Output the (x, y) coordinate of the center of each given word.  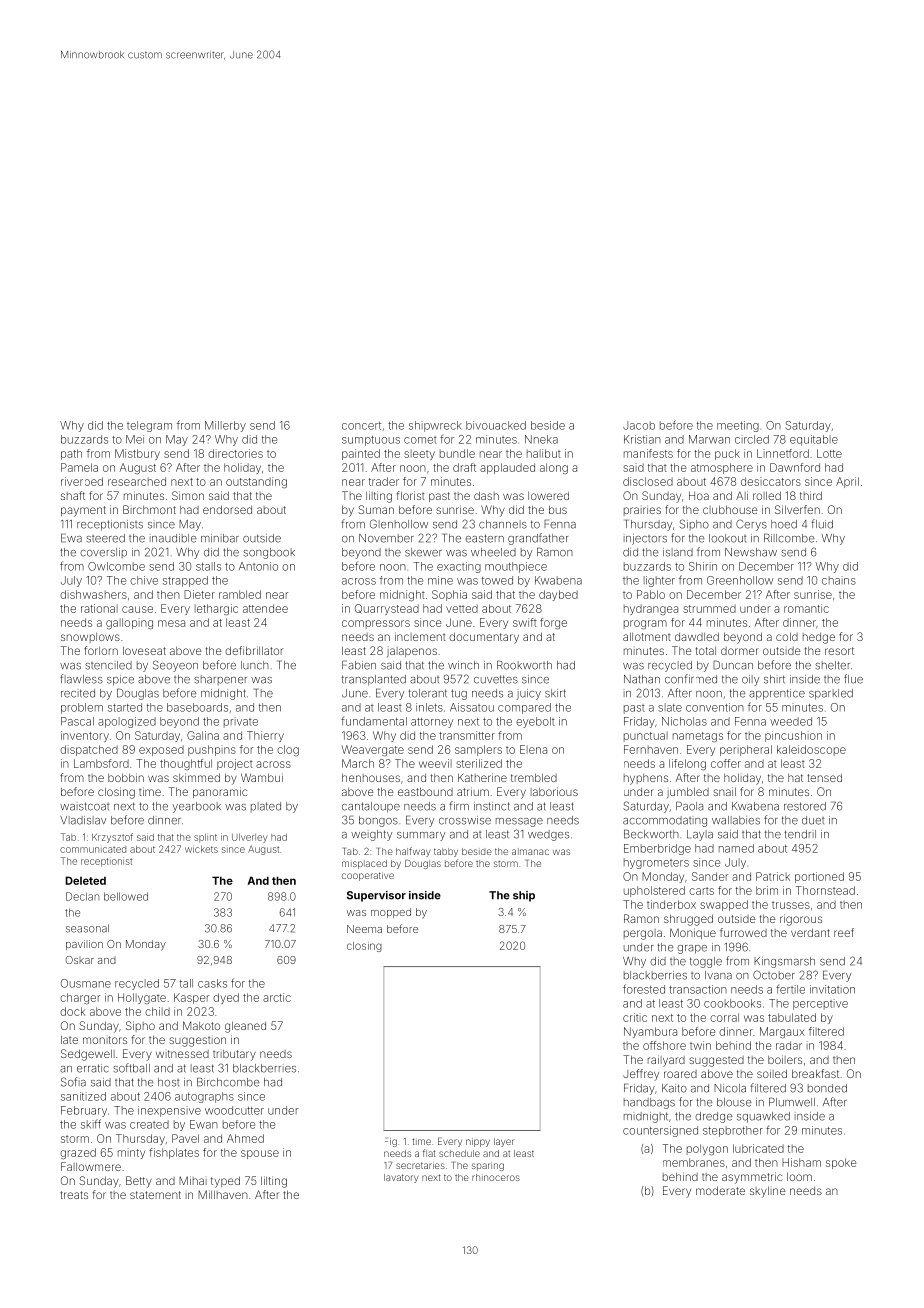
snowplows (90, 638)
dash (486, 495)
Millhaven (223, 1194)
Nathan (642, 679)
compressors (376, 624)
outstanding (256, 482)
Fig (391, 1142)
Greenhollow (740, 580)
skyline (768, 1192)
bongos (378, 821)
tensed (824, 778)
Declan (82, 896)
